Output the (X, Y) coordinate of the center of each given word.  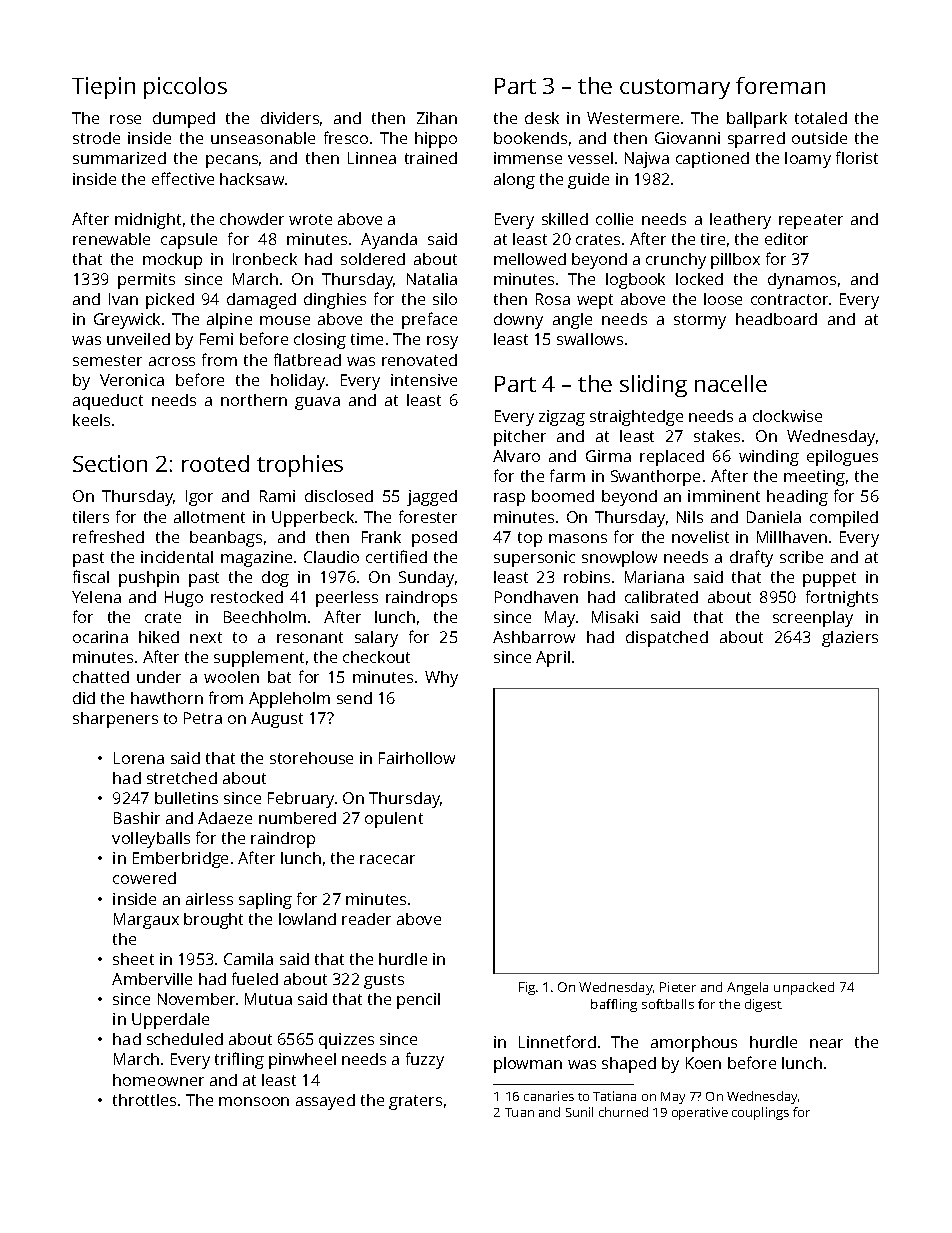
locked (699, 279)
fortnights (842, 598)
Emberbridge (180, 860)
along (514, 181)
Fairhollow (417, 758)
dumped (184, 120)
